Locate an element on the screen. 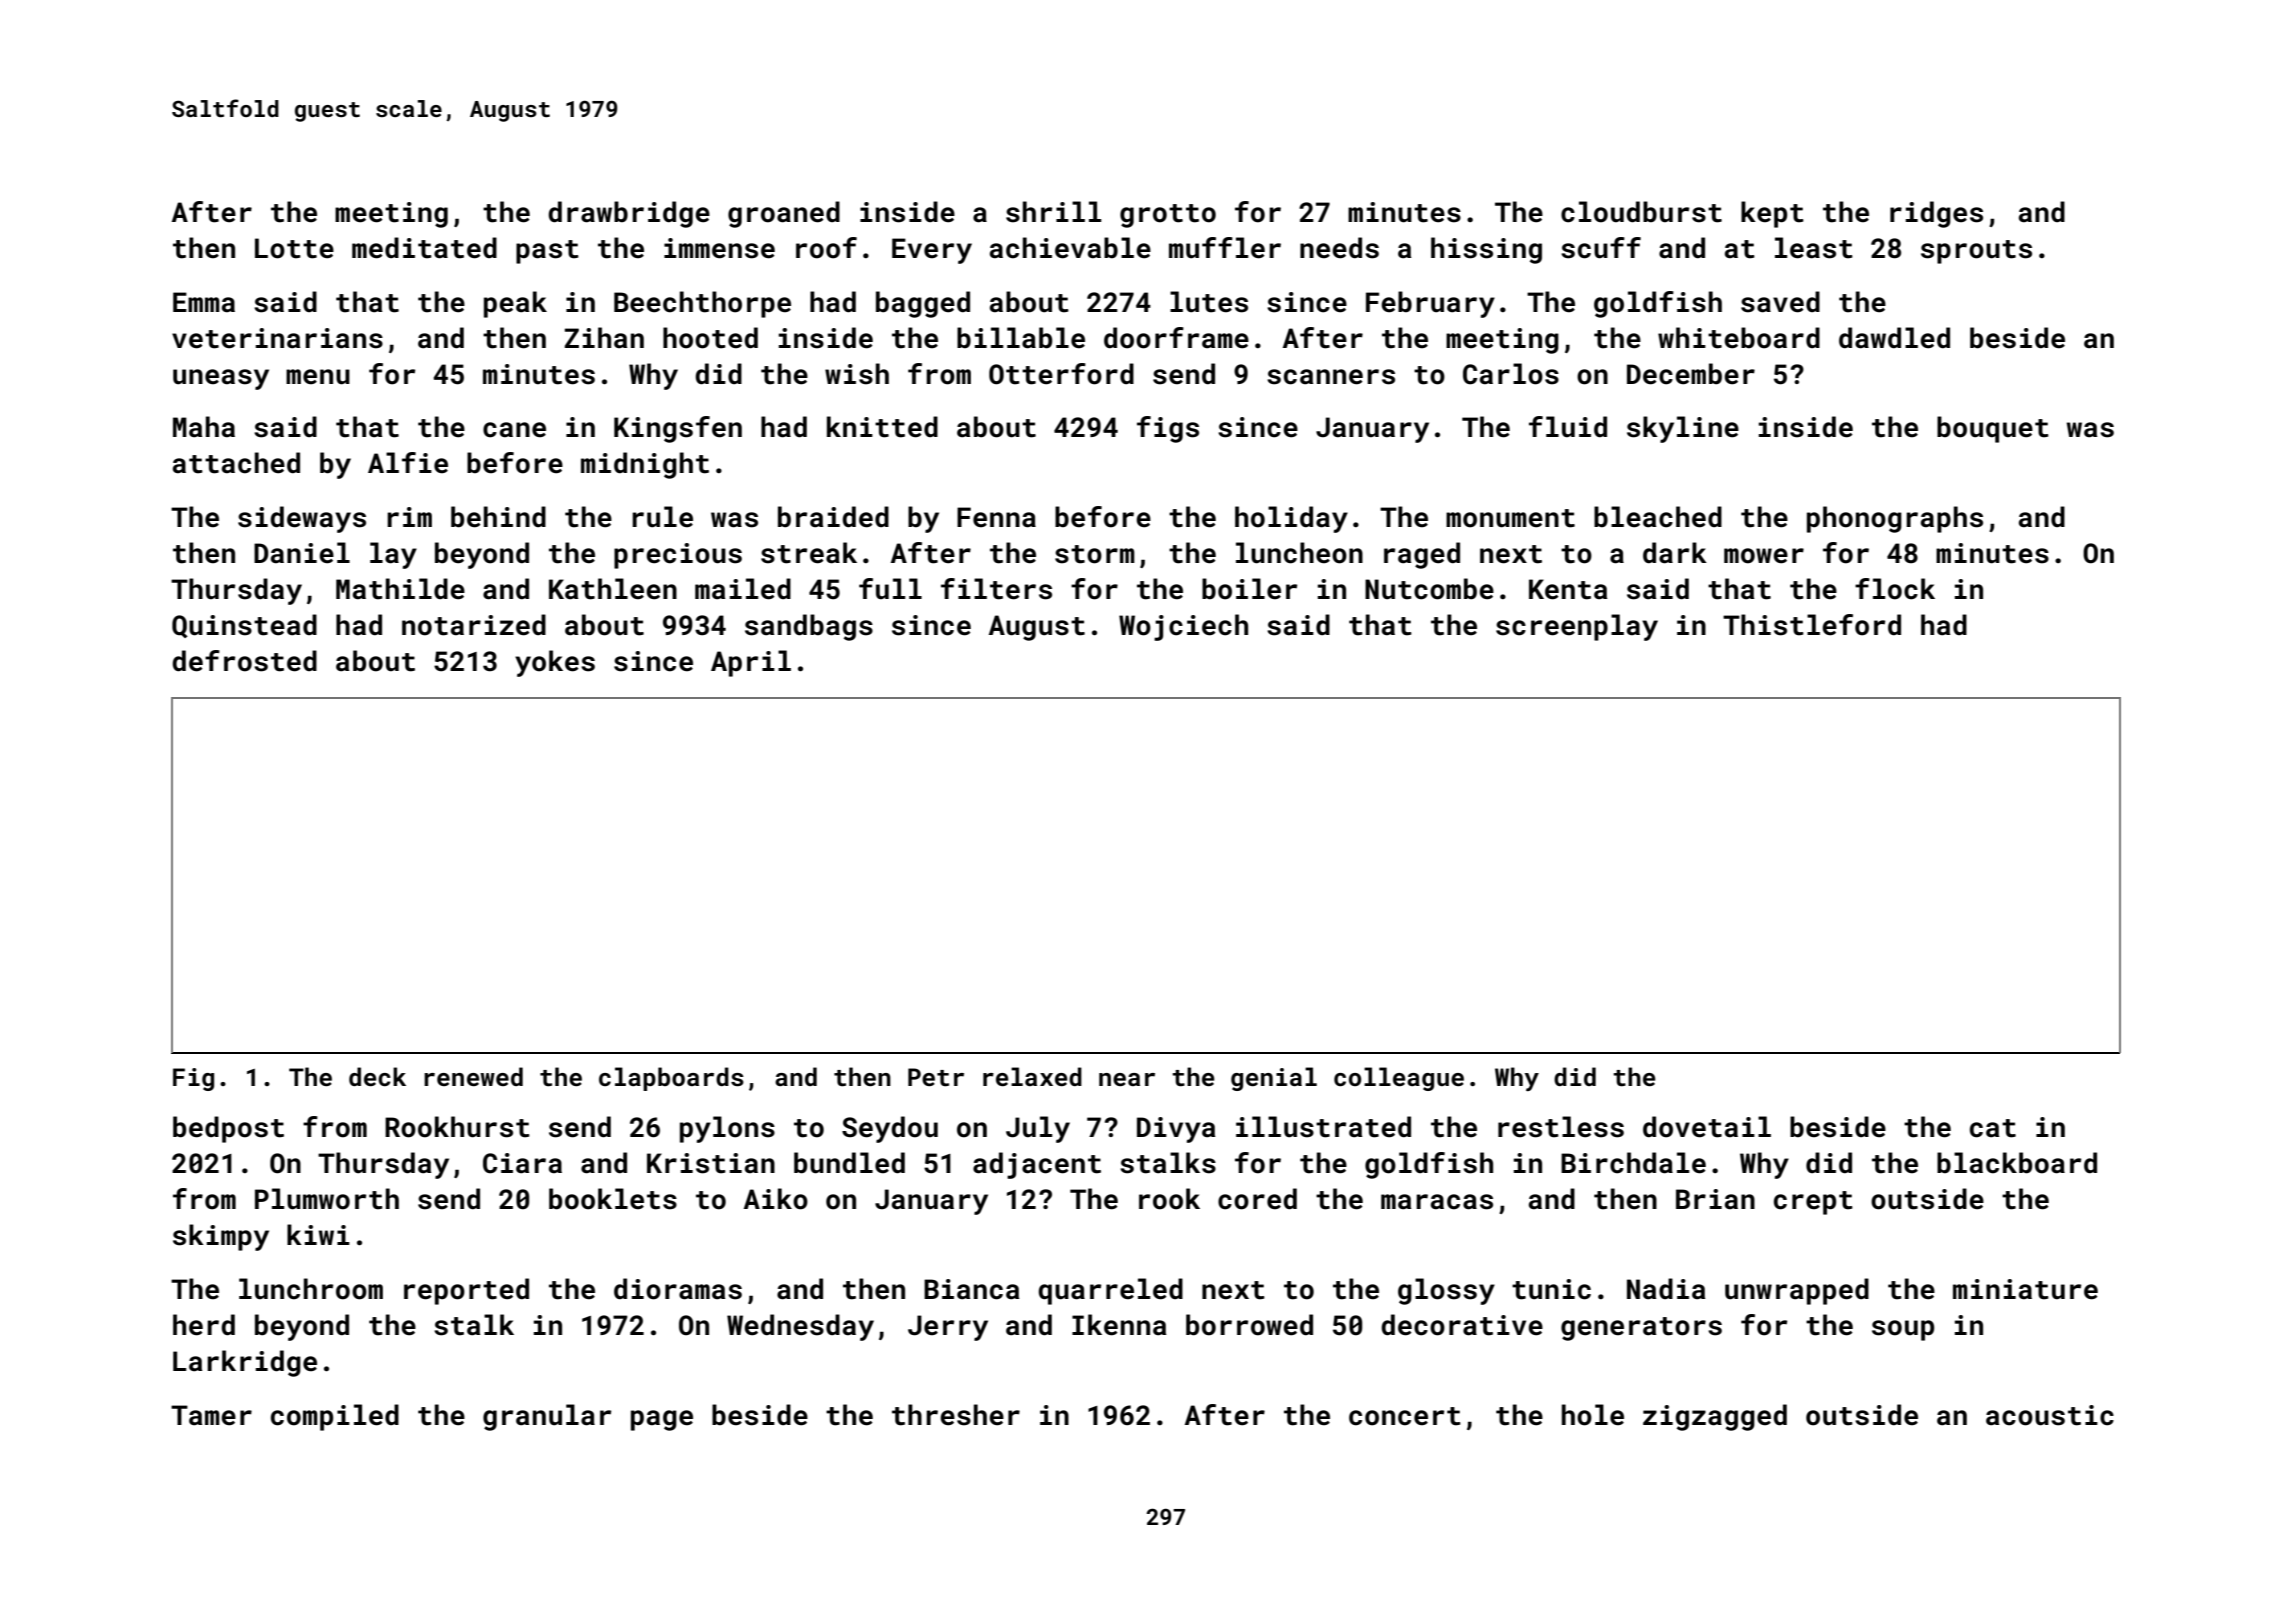 This screenshot has height=1620, width=2292. ridges is located at coordinates (1936, 214).
